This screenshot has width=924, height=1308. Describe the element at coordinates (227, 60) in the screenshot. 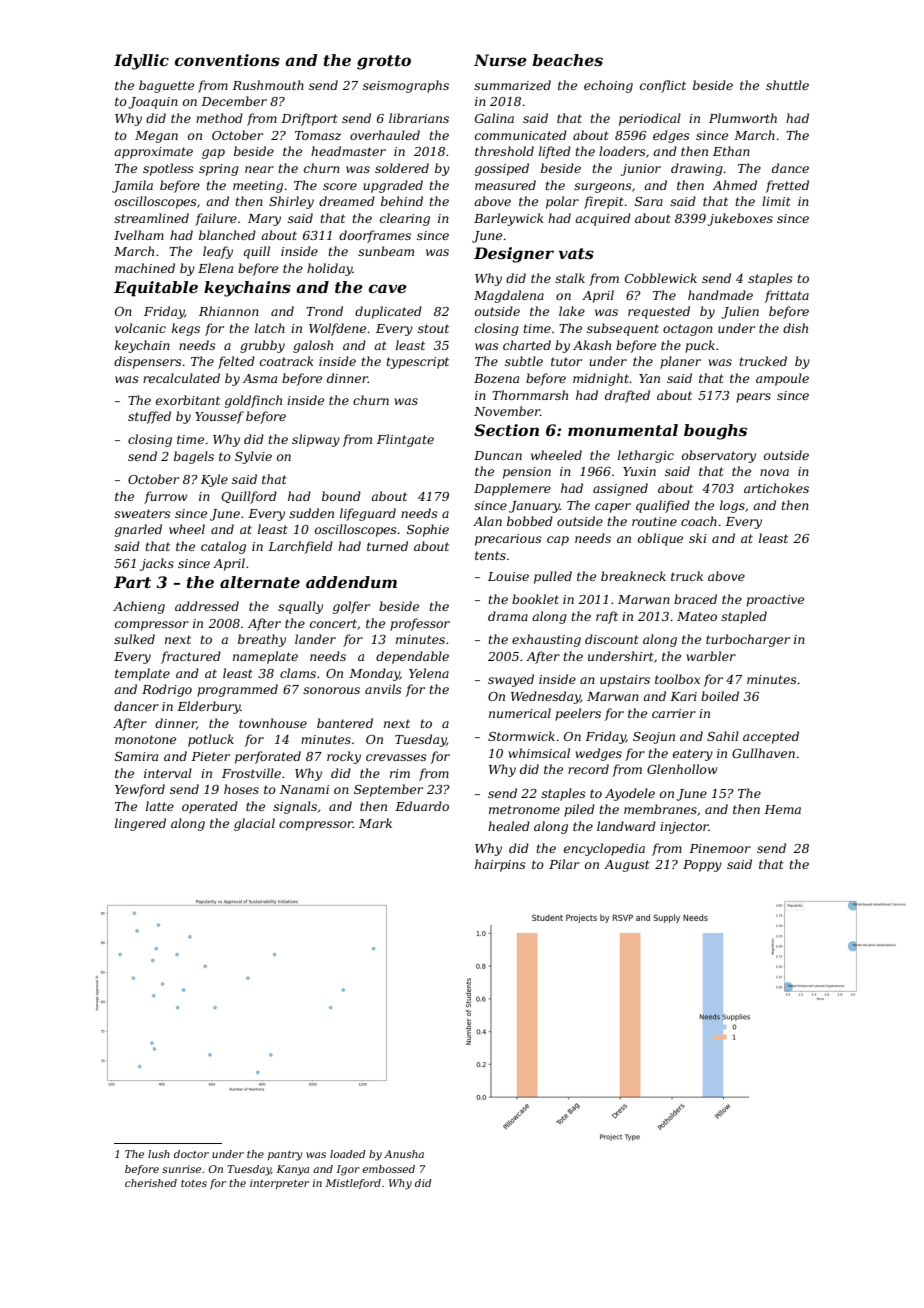

I see `conventions` at that location.
